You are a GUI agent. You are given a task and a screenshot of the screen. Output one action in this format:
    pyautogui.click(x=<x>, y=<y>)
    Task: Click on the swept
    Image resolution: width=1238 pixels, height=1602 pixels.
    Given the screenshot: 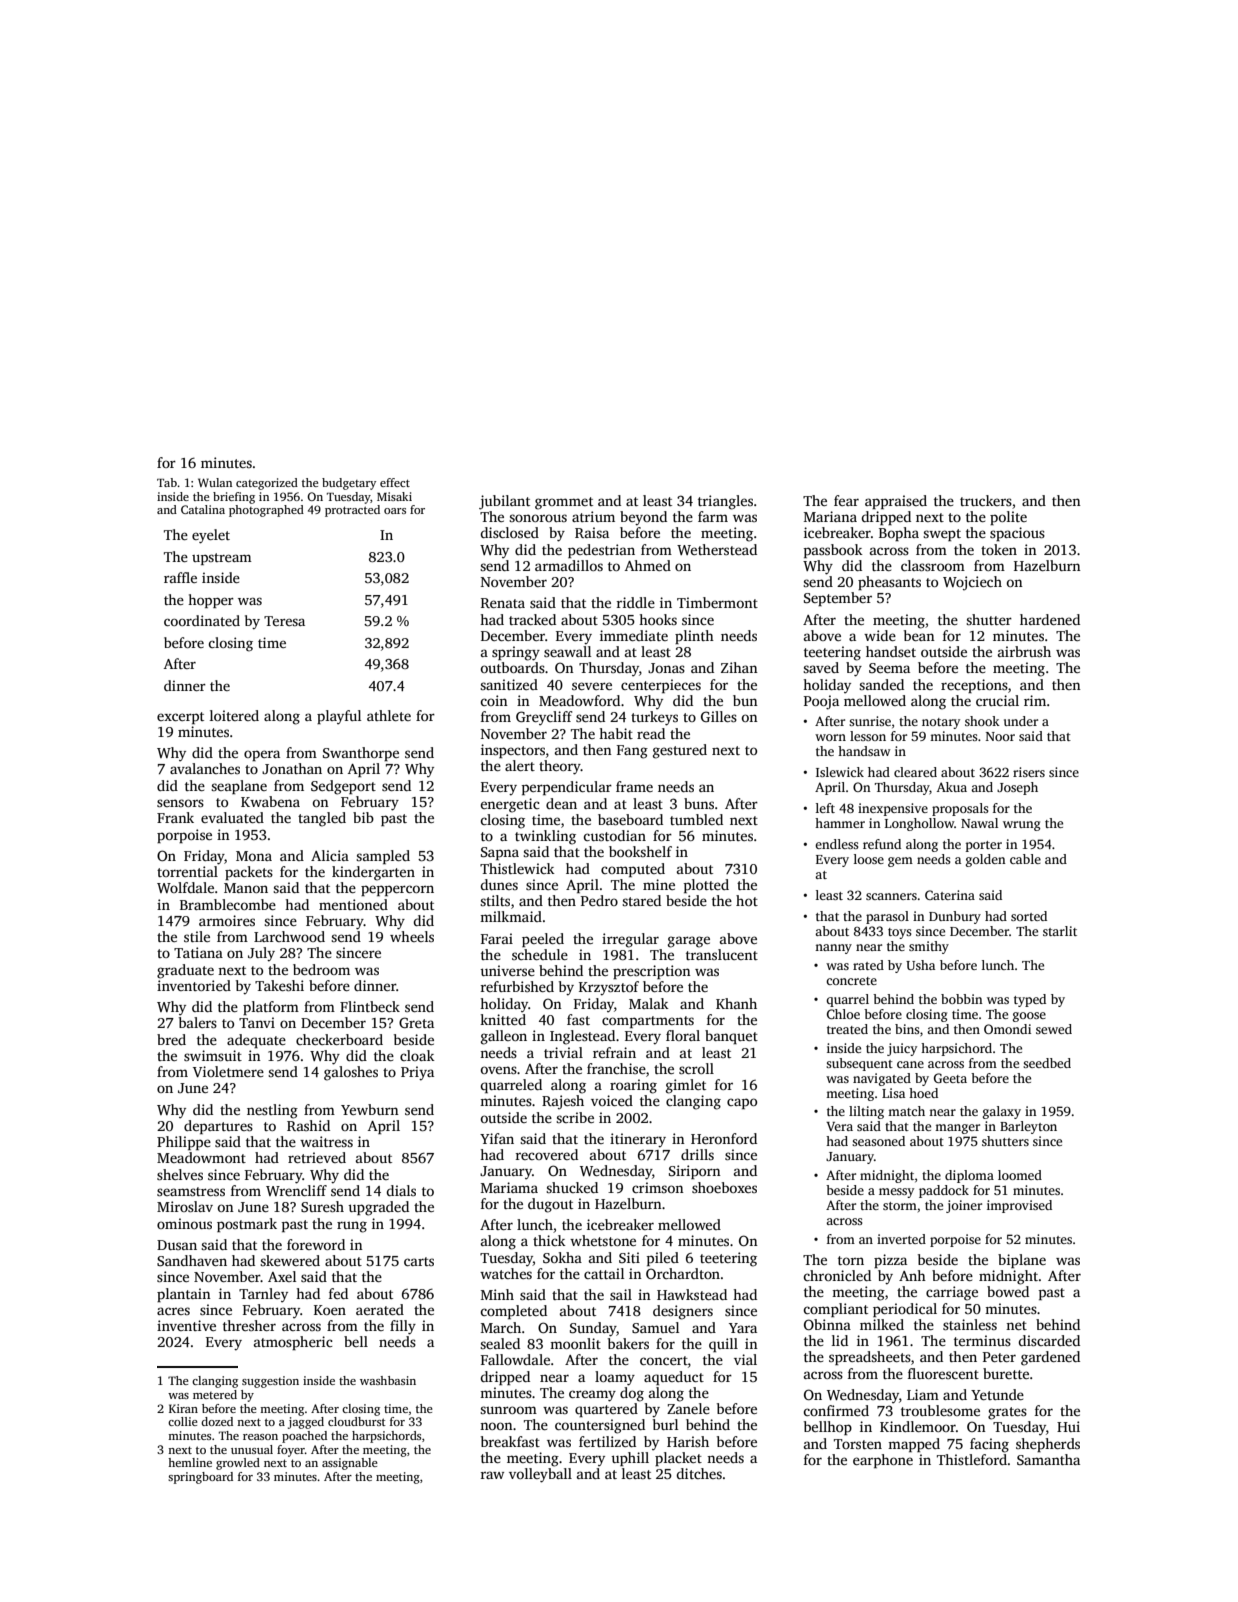 What is the action you would take?
    pyautogui.click(x=942, y=535)
